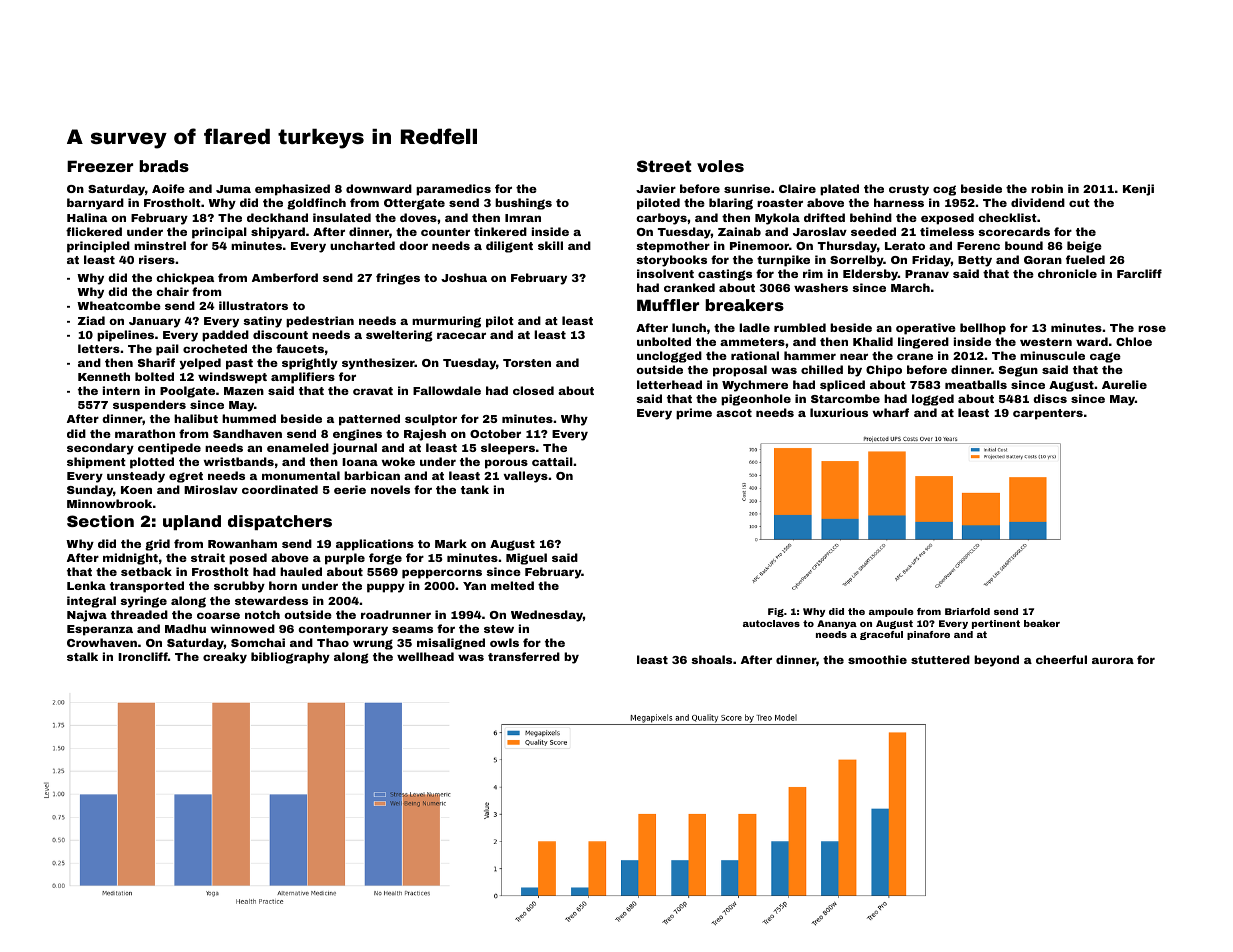 The image size is (1233, 952). Describe the element at coordinates (711, 659) in the screenshot. I see `shoals` at that location.
